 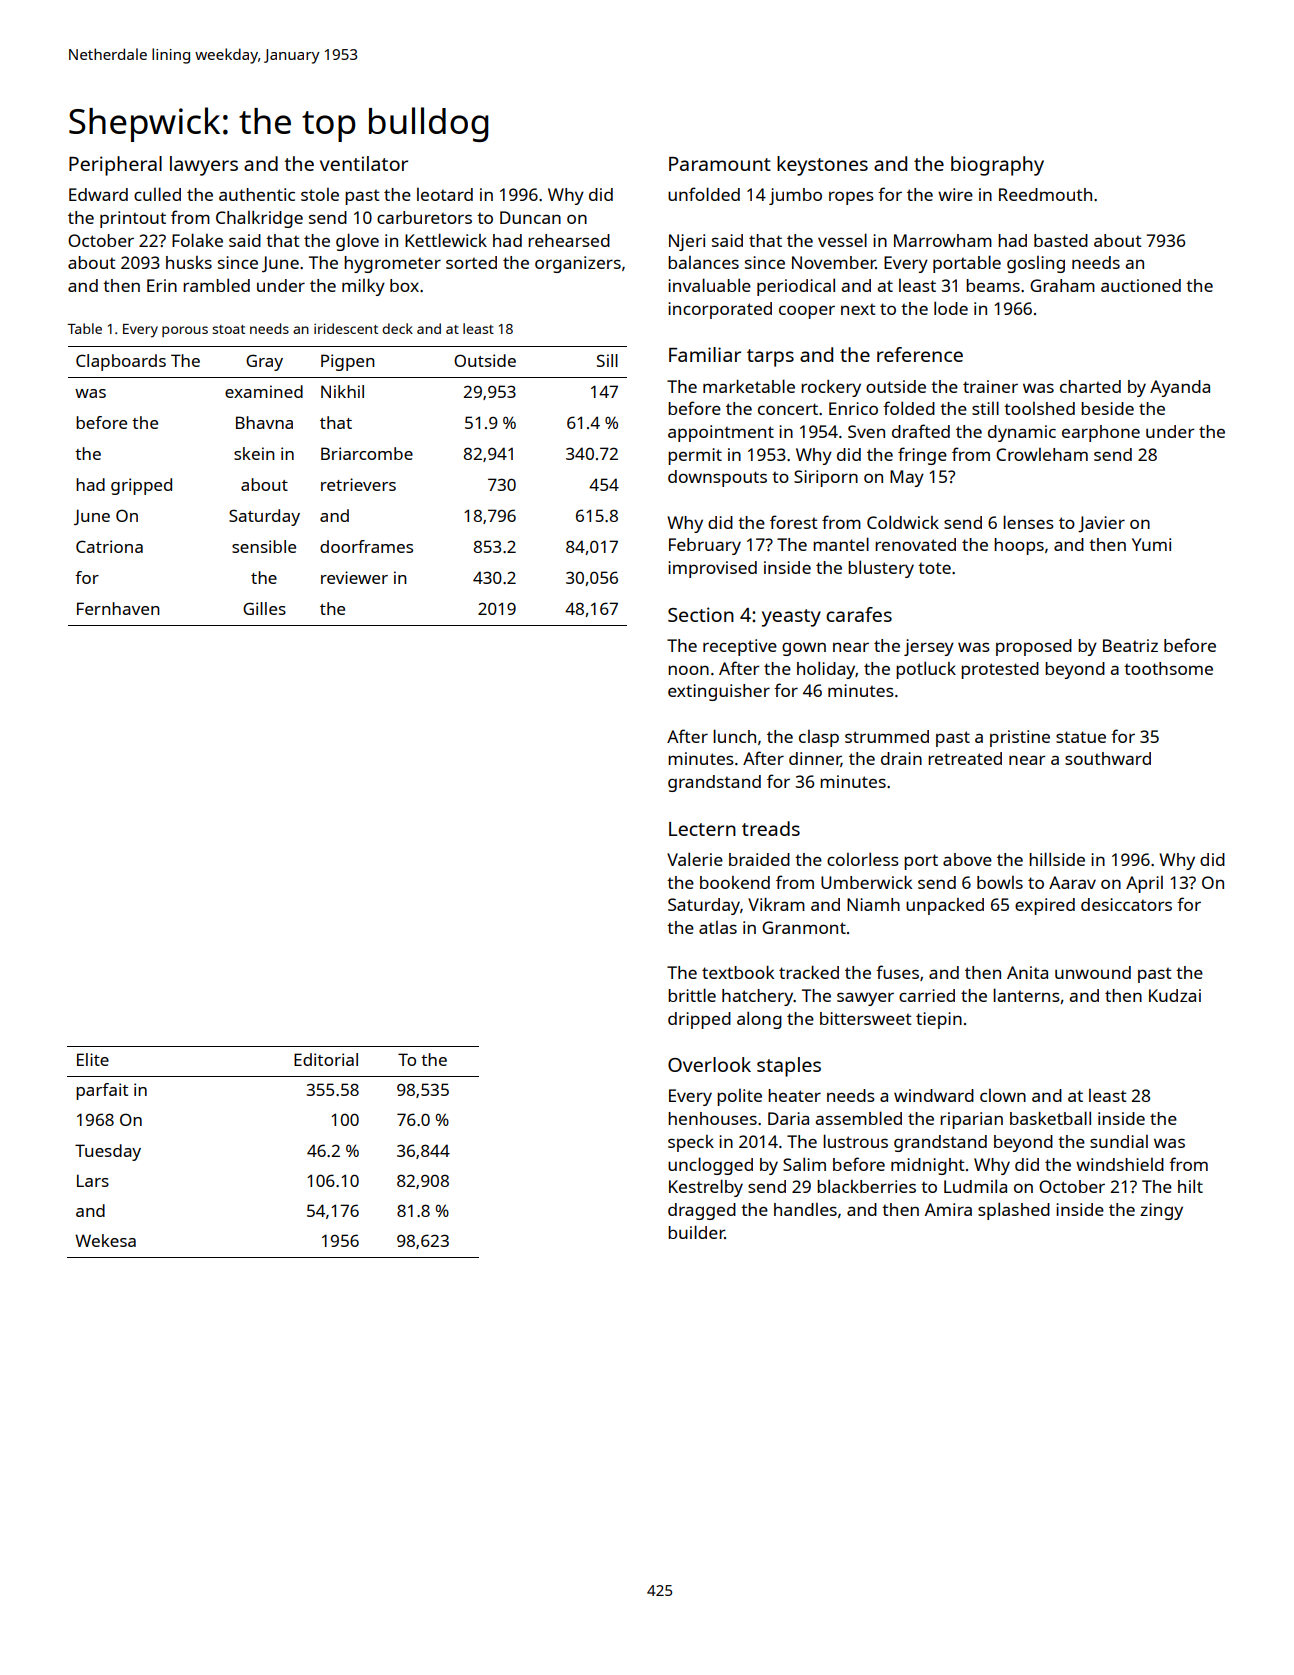 I want to click on biography, so click(x=997, y=166).
